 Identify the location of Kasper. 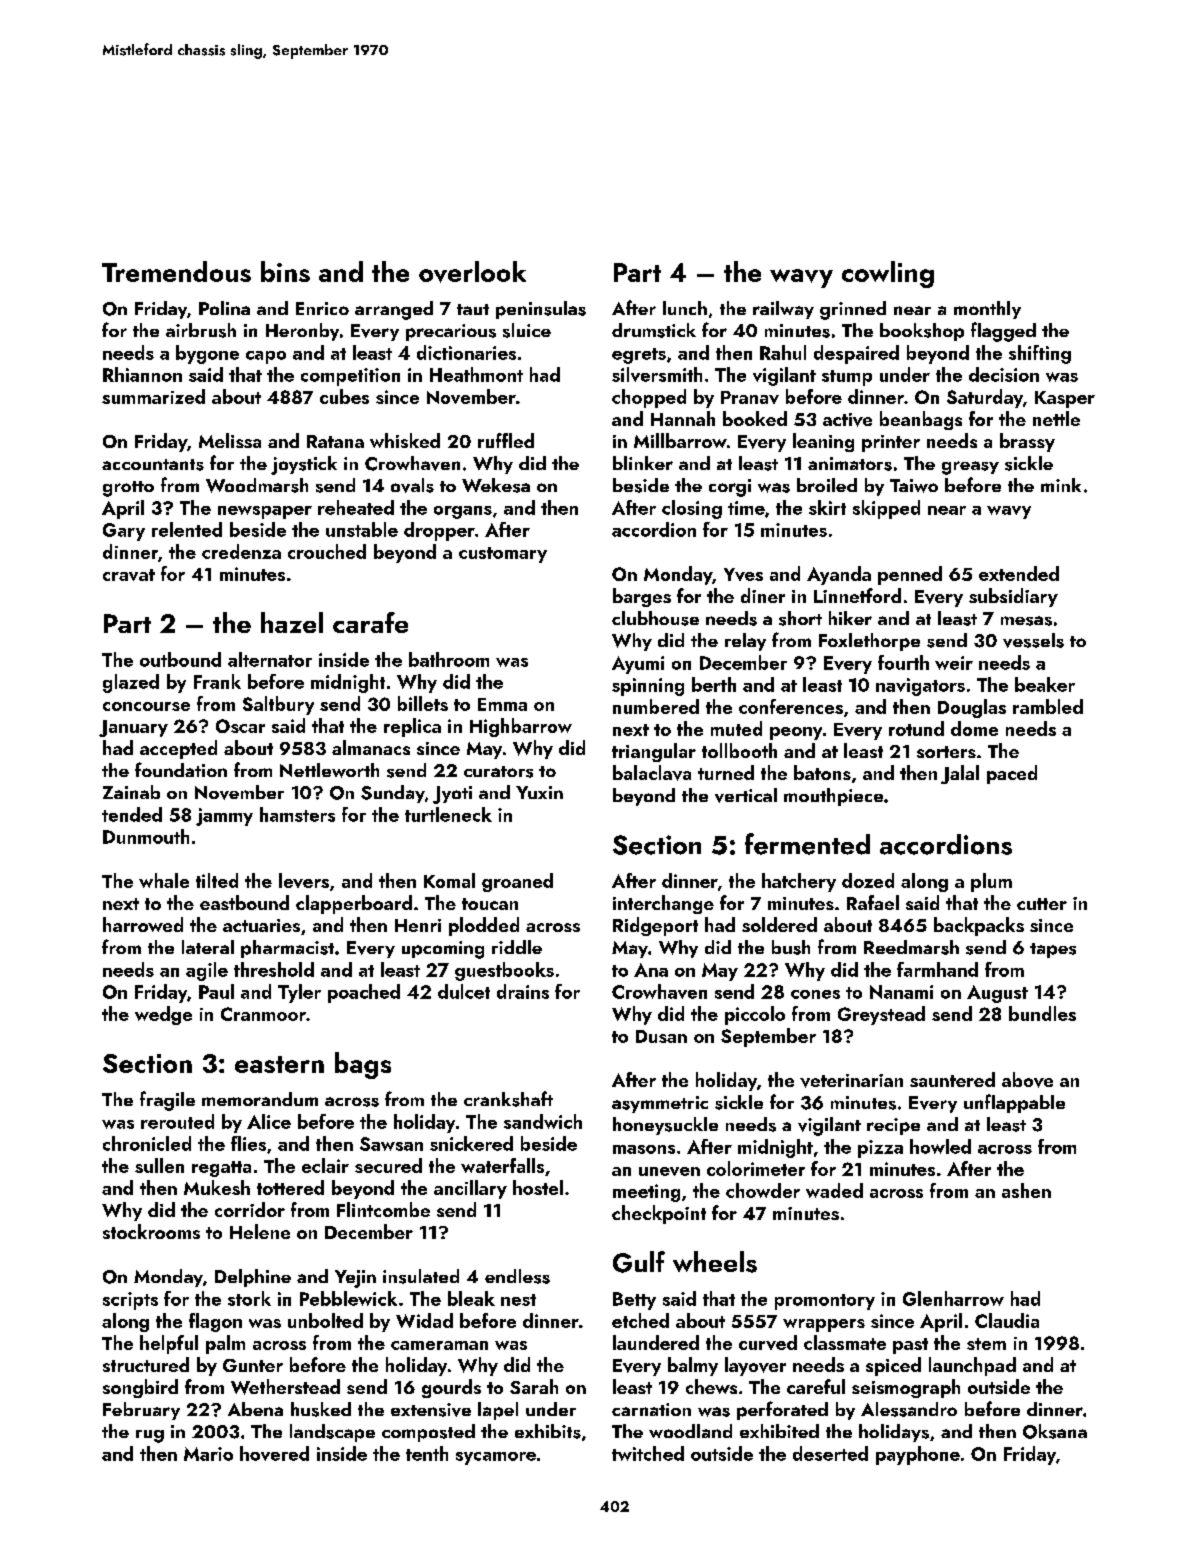
(1065, 399).
